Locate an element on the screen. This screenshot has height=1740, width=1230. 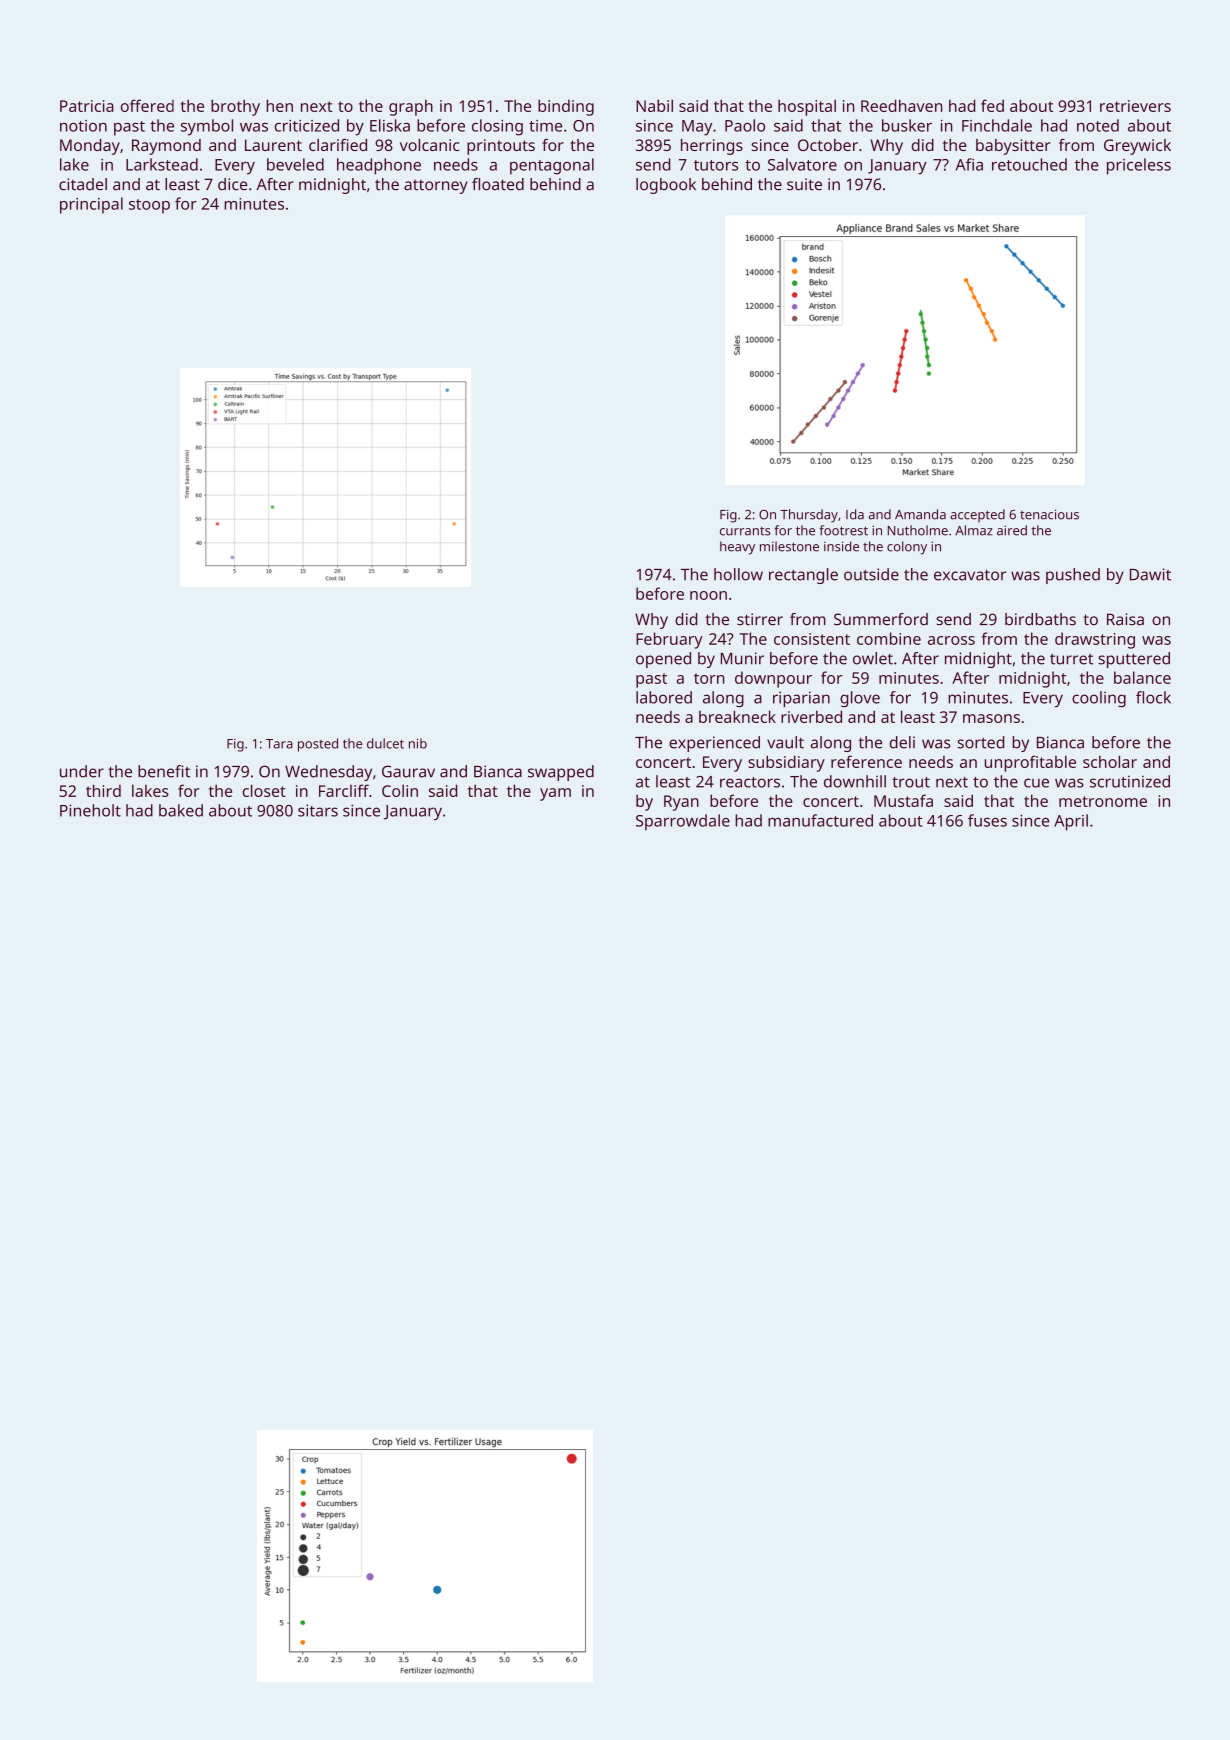
Tara is located at coordinates (279, 744).
